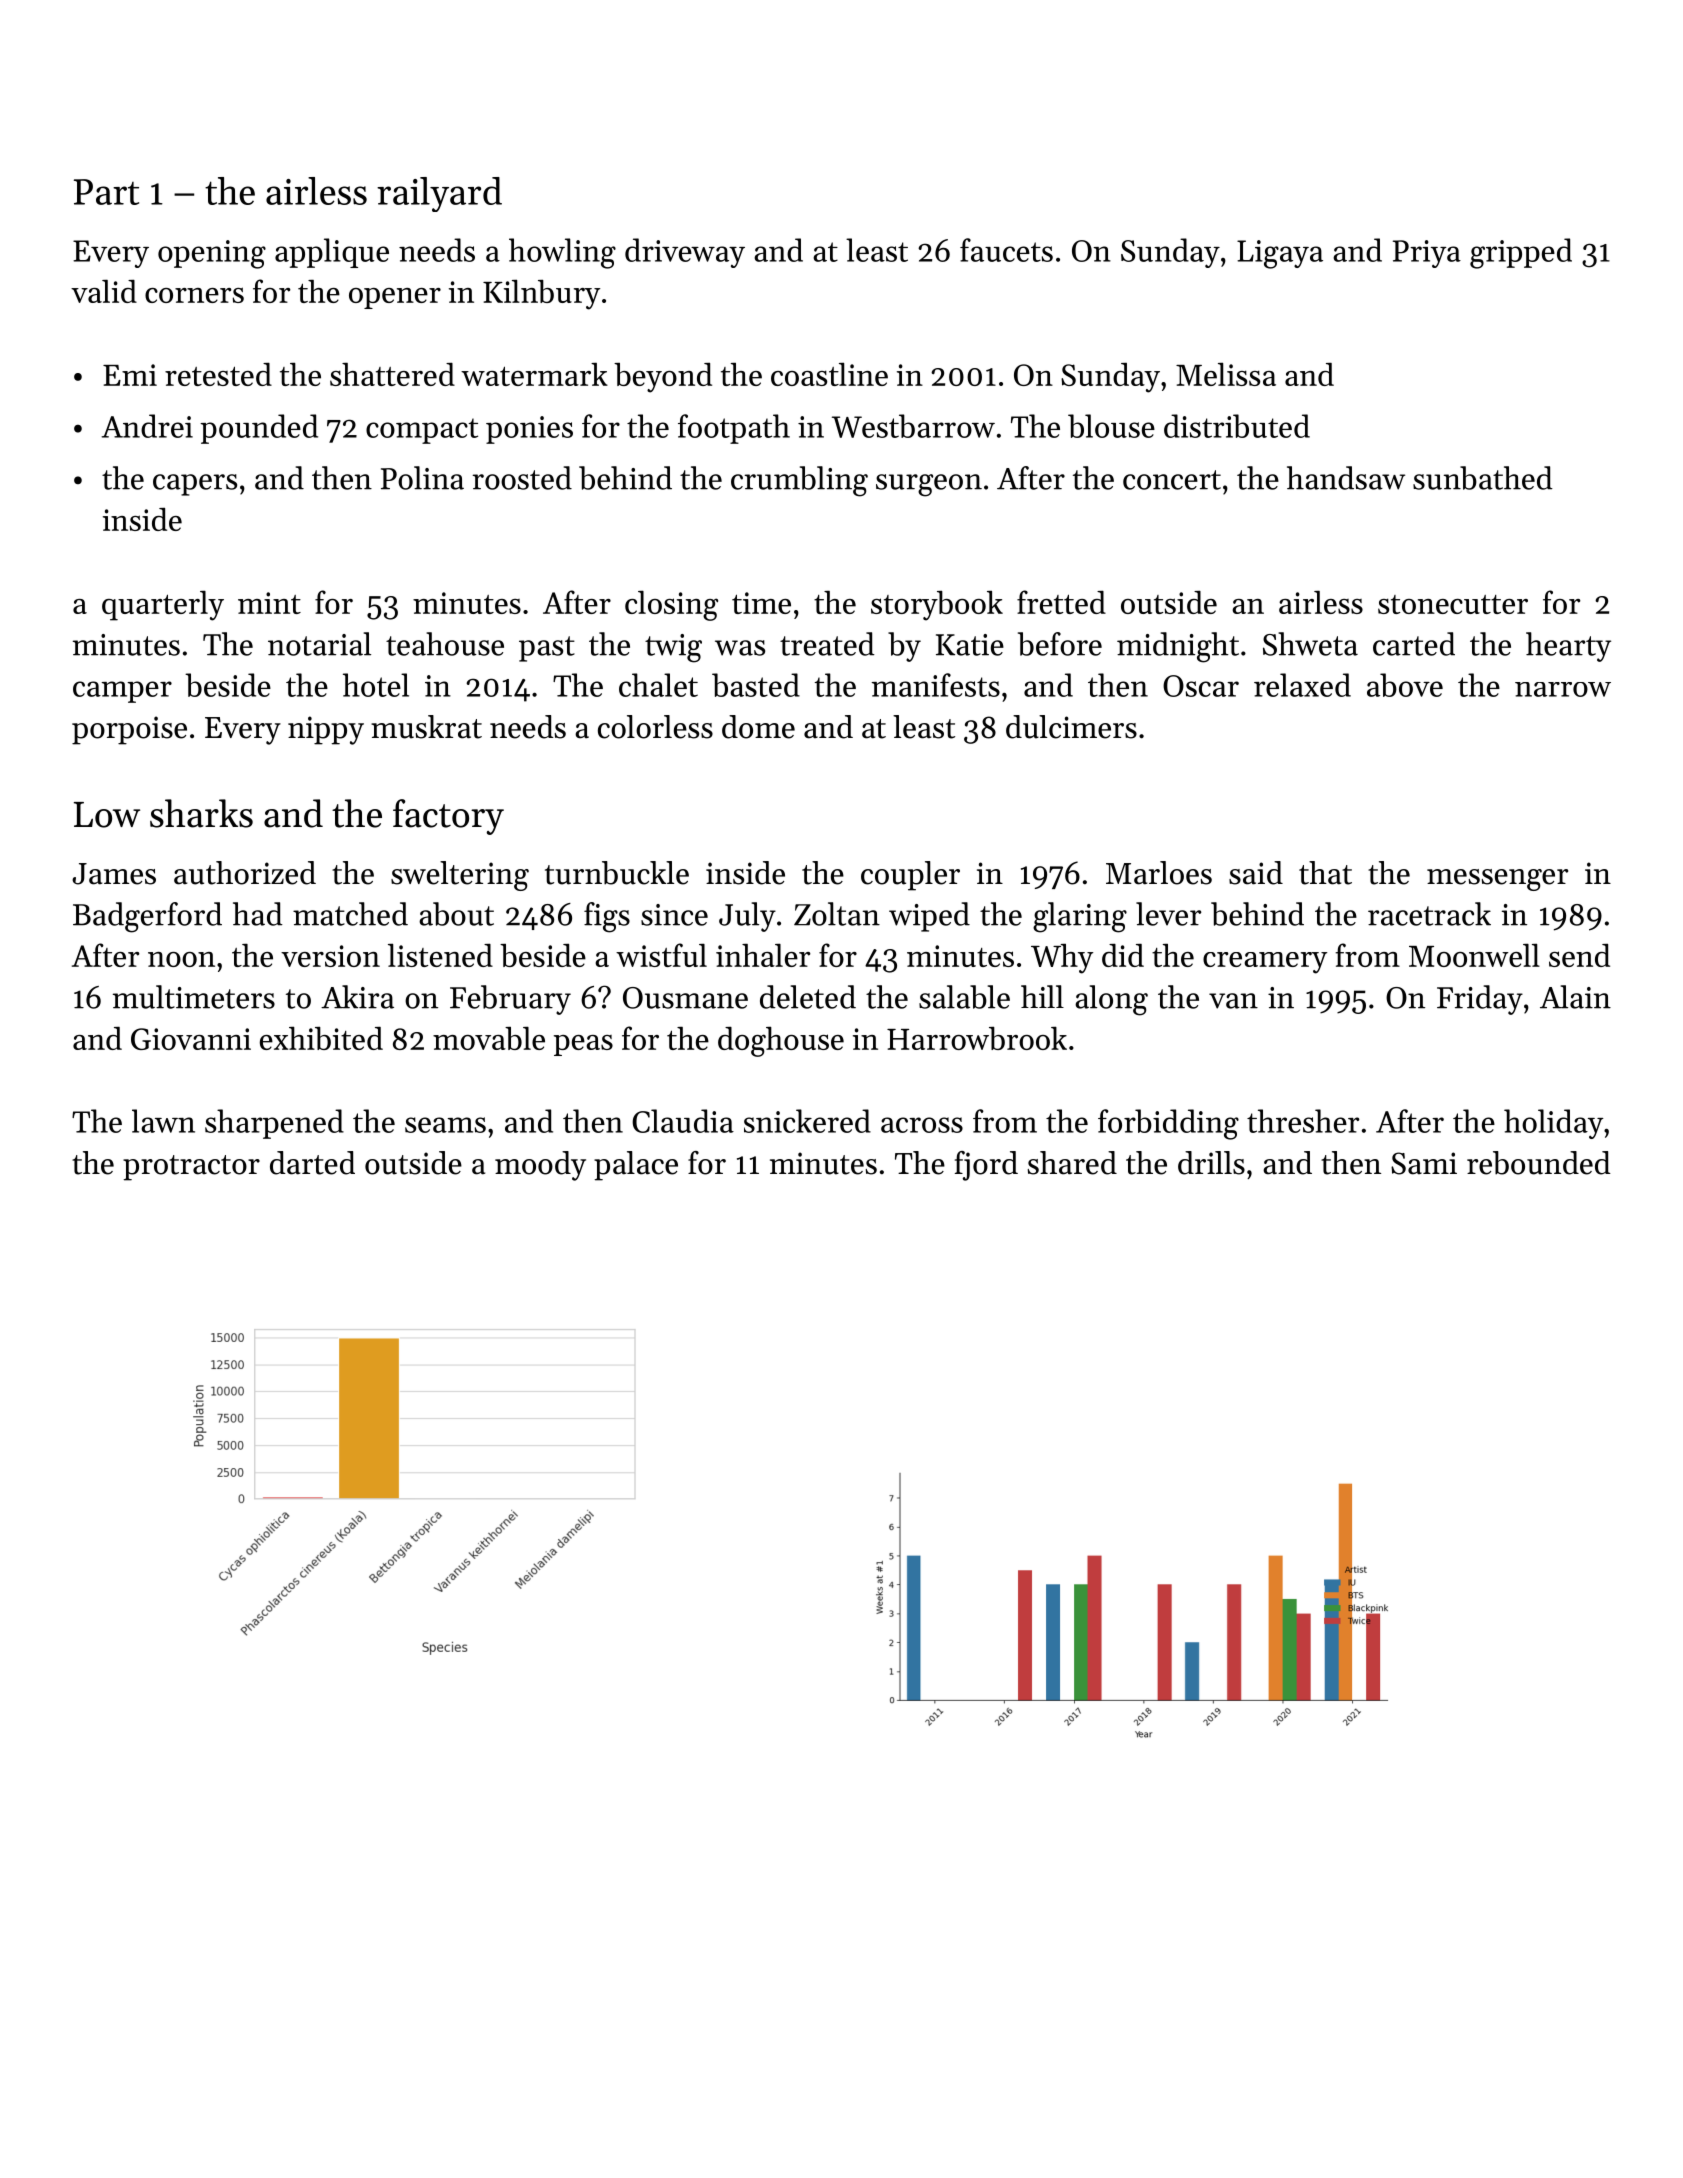 Image resolution: width=1683 pixels, height=2178 pixels. What do you see at coordinates (129, 730) in the page?
I see `porpoise` at bounding box center [129, 730].
